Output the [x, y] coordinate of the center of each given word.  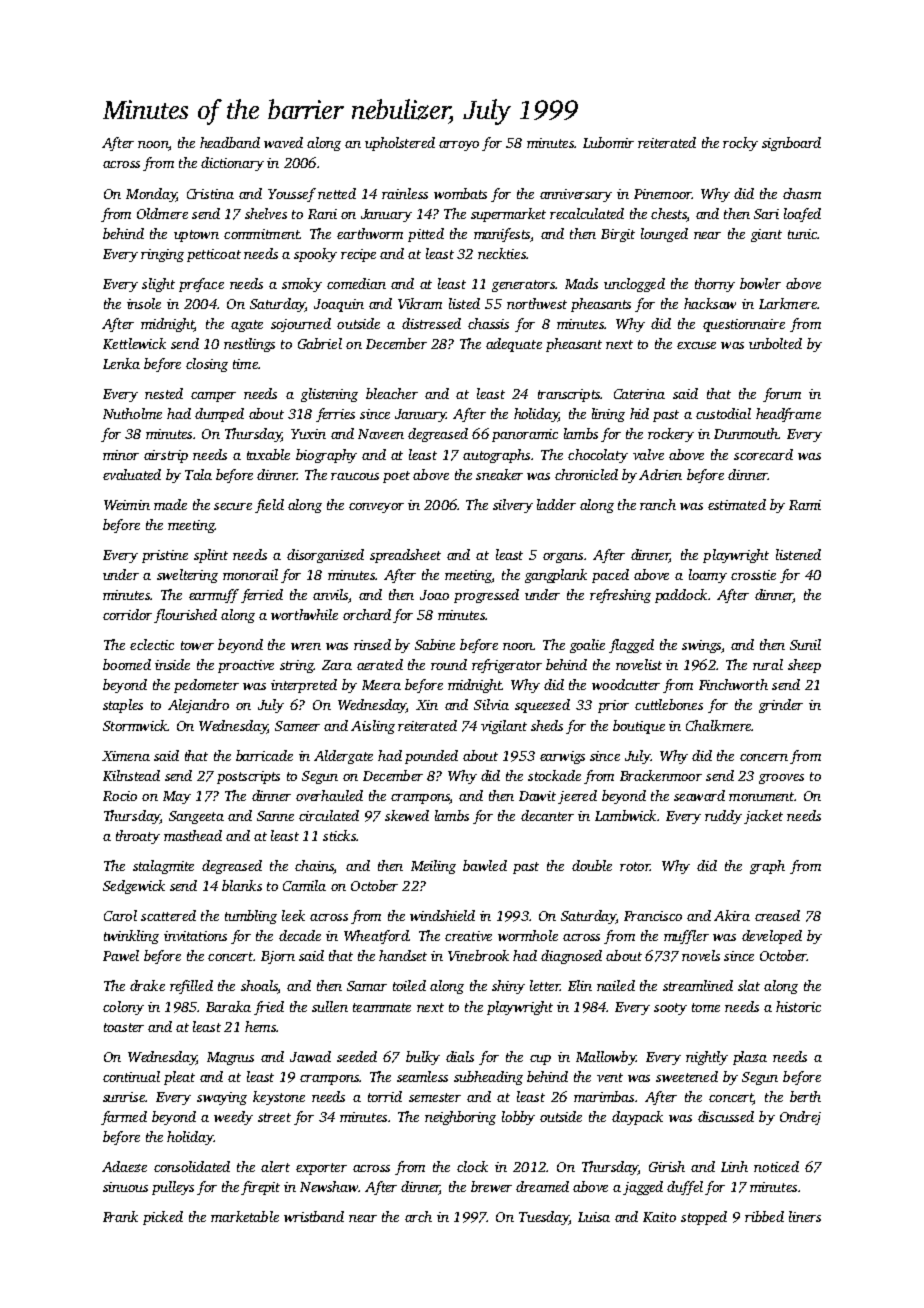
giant [766, 235]
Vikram [420, 303]
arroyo [459, 146]
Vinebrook [478, 955]
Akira [732, 915]
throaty [138, 837]
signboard [791, 144]
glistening [329, 395]
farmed [124, 1118]
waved [283, 142]
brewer [491, 1186]
